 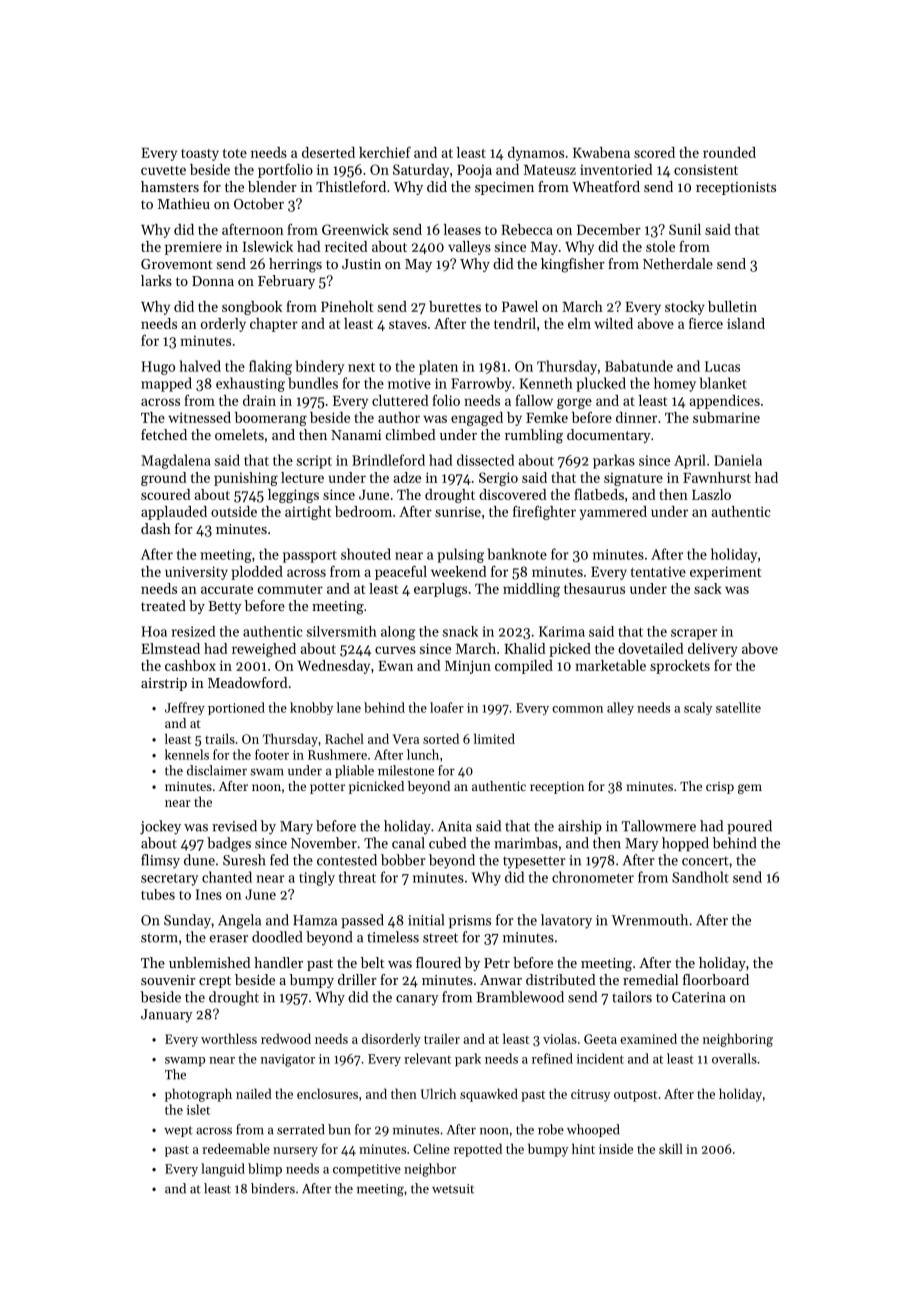 What do you see at coordinates (328, 152) in the page?
I see `deserted` at bounding box center [328, 152].
